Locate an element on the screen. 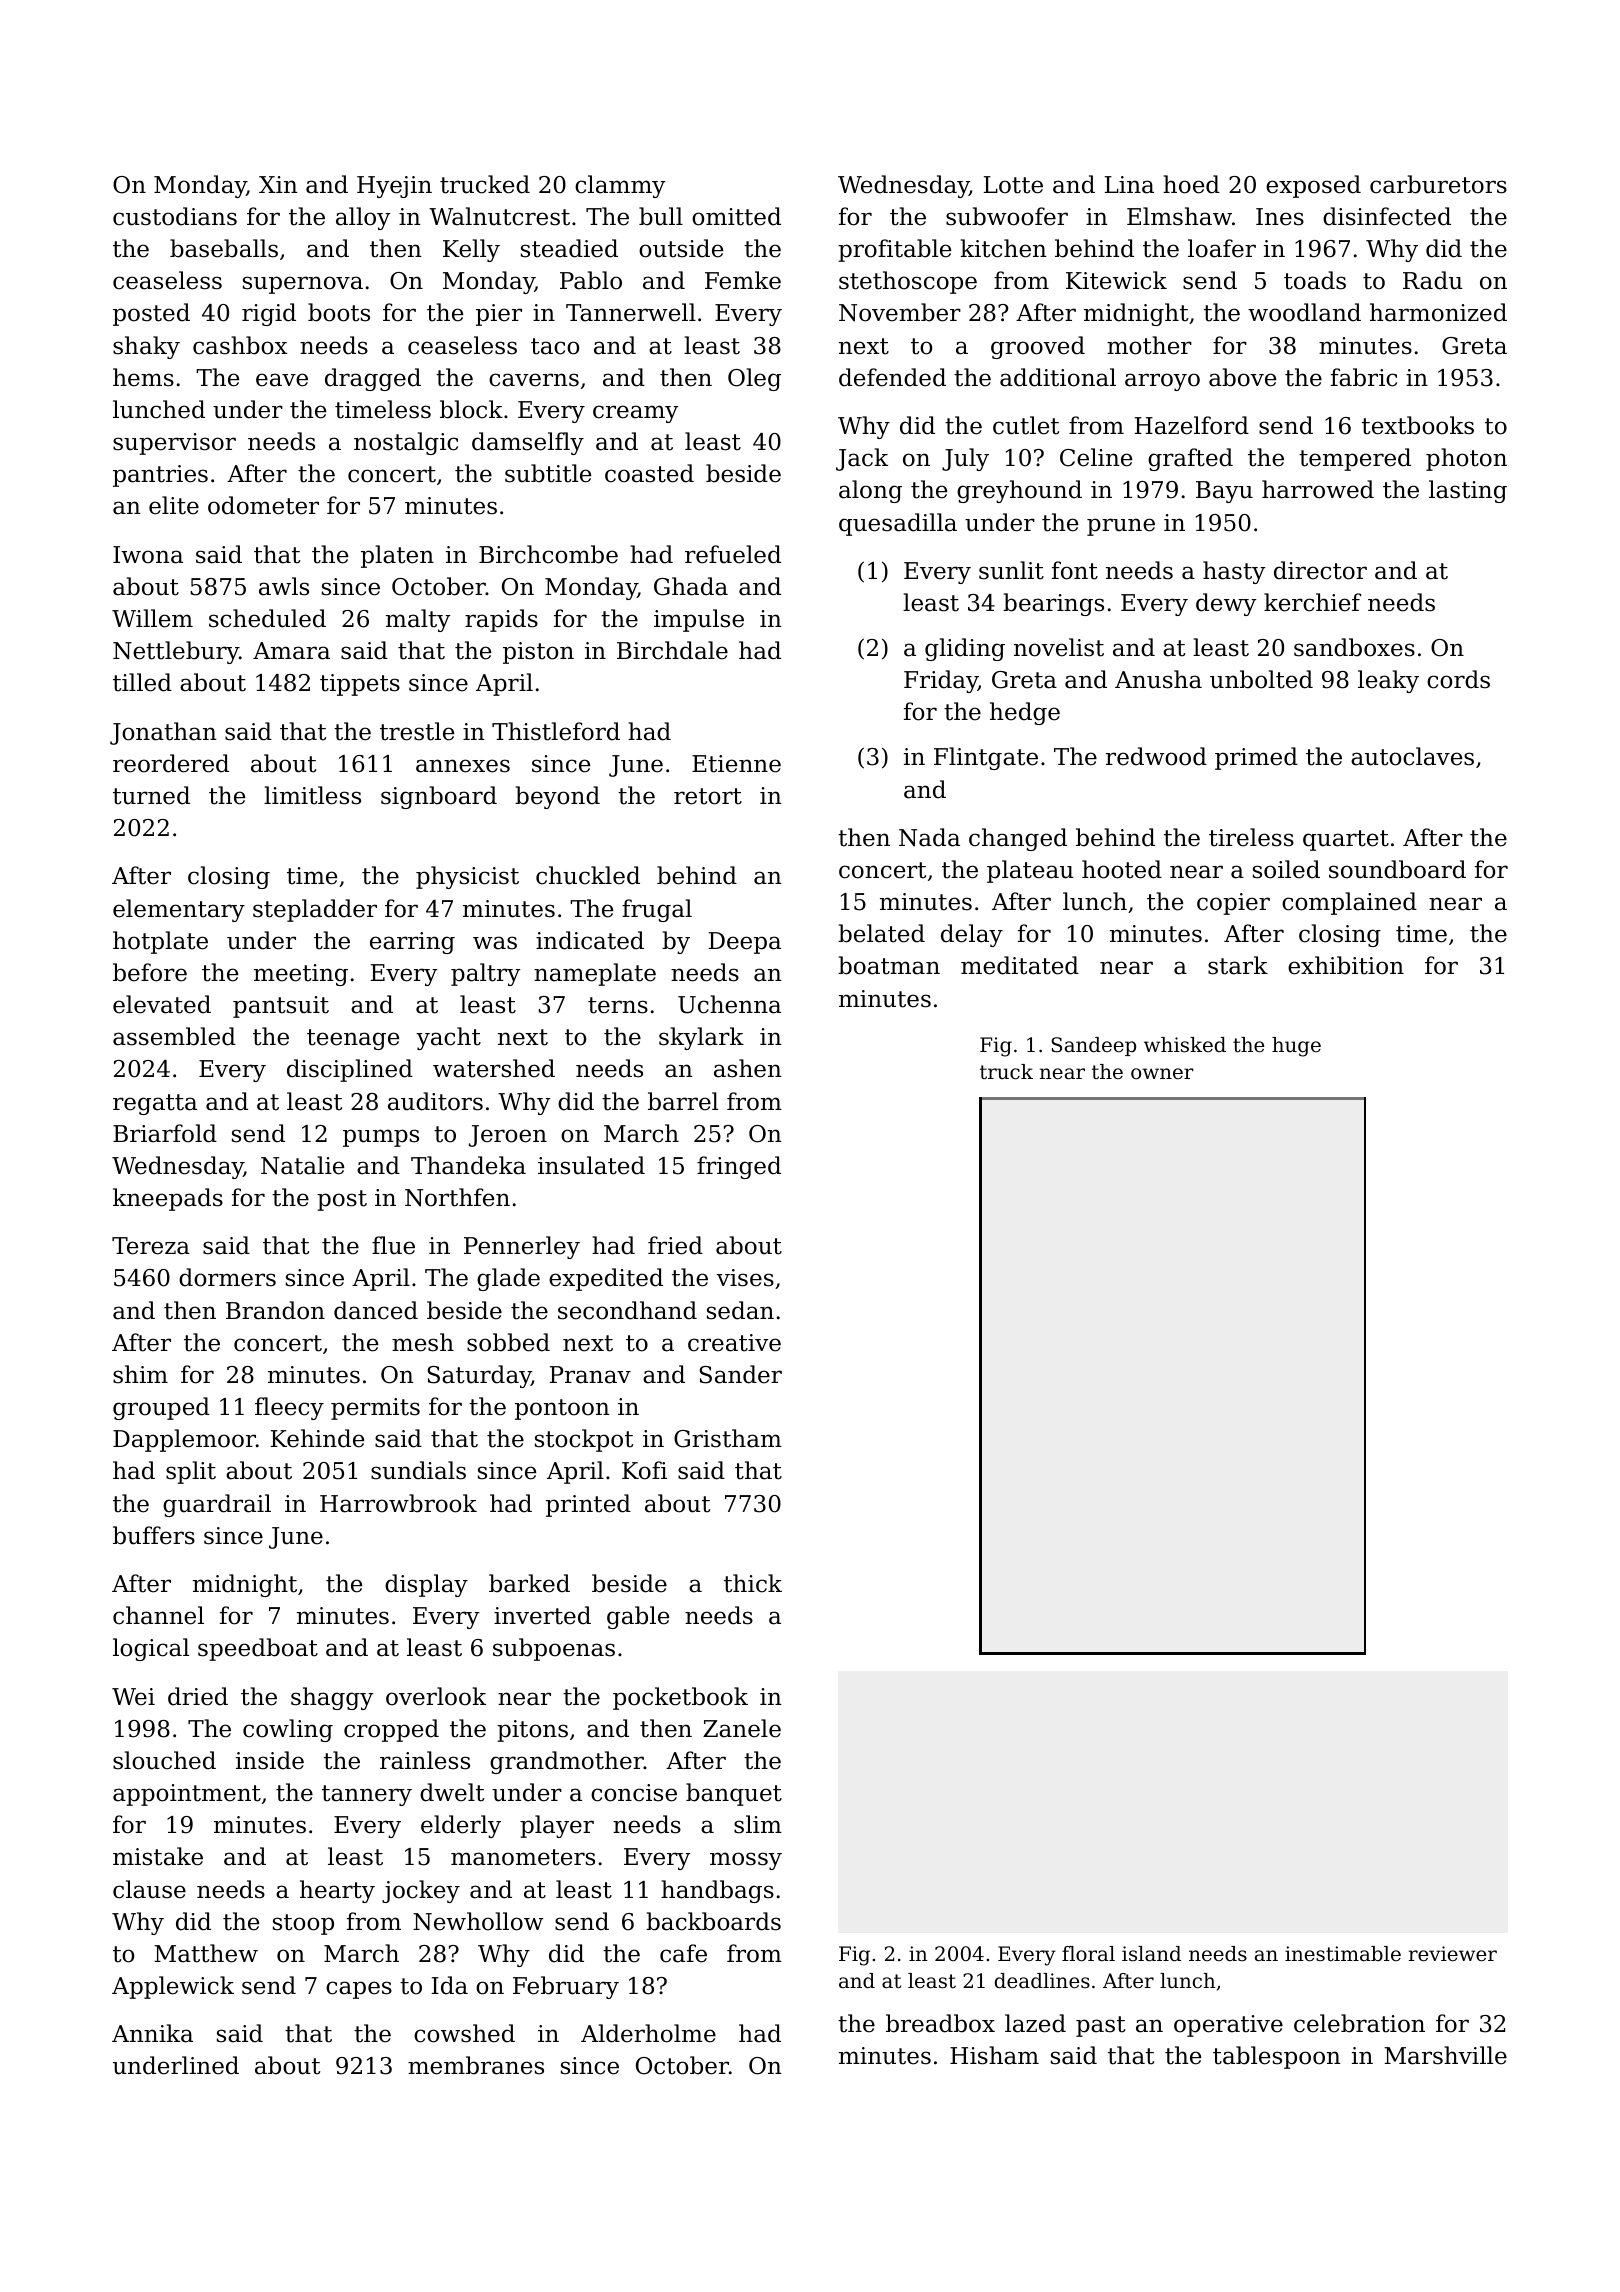 The width and height of the screenshot is (1620, 2292). owner is located at coordinates (1162, 1074).
